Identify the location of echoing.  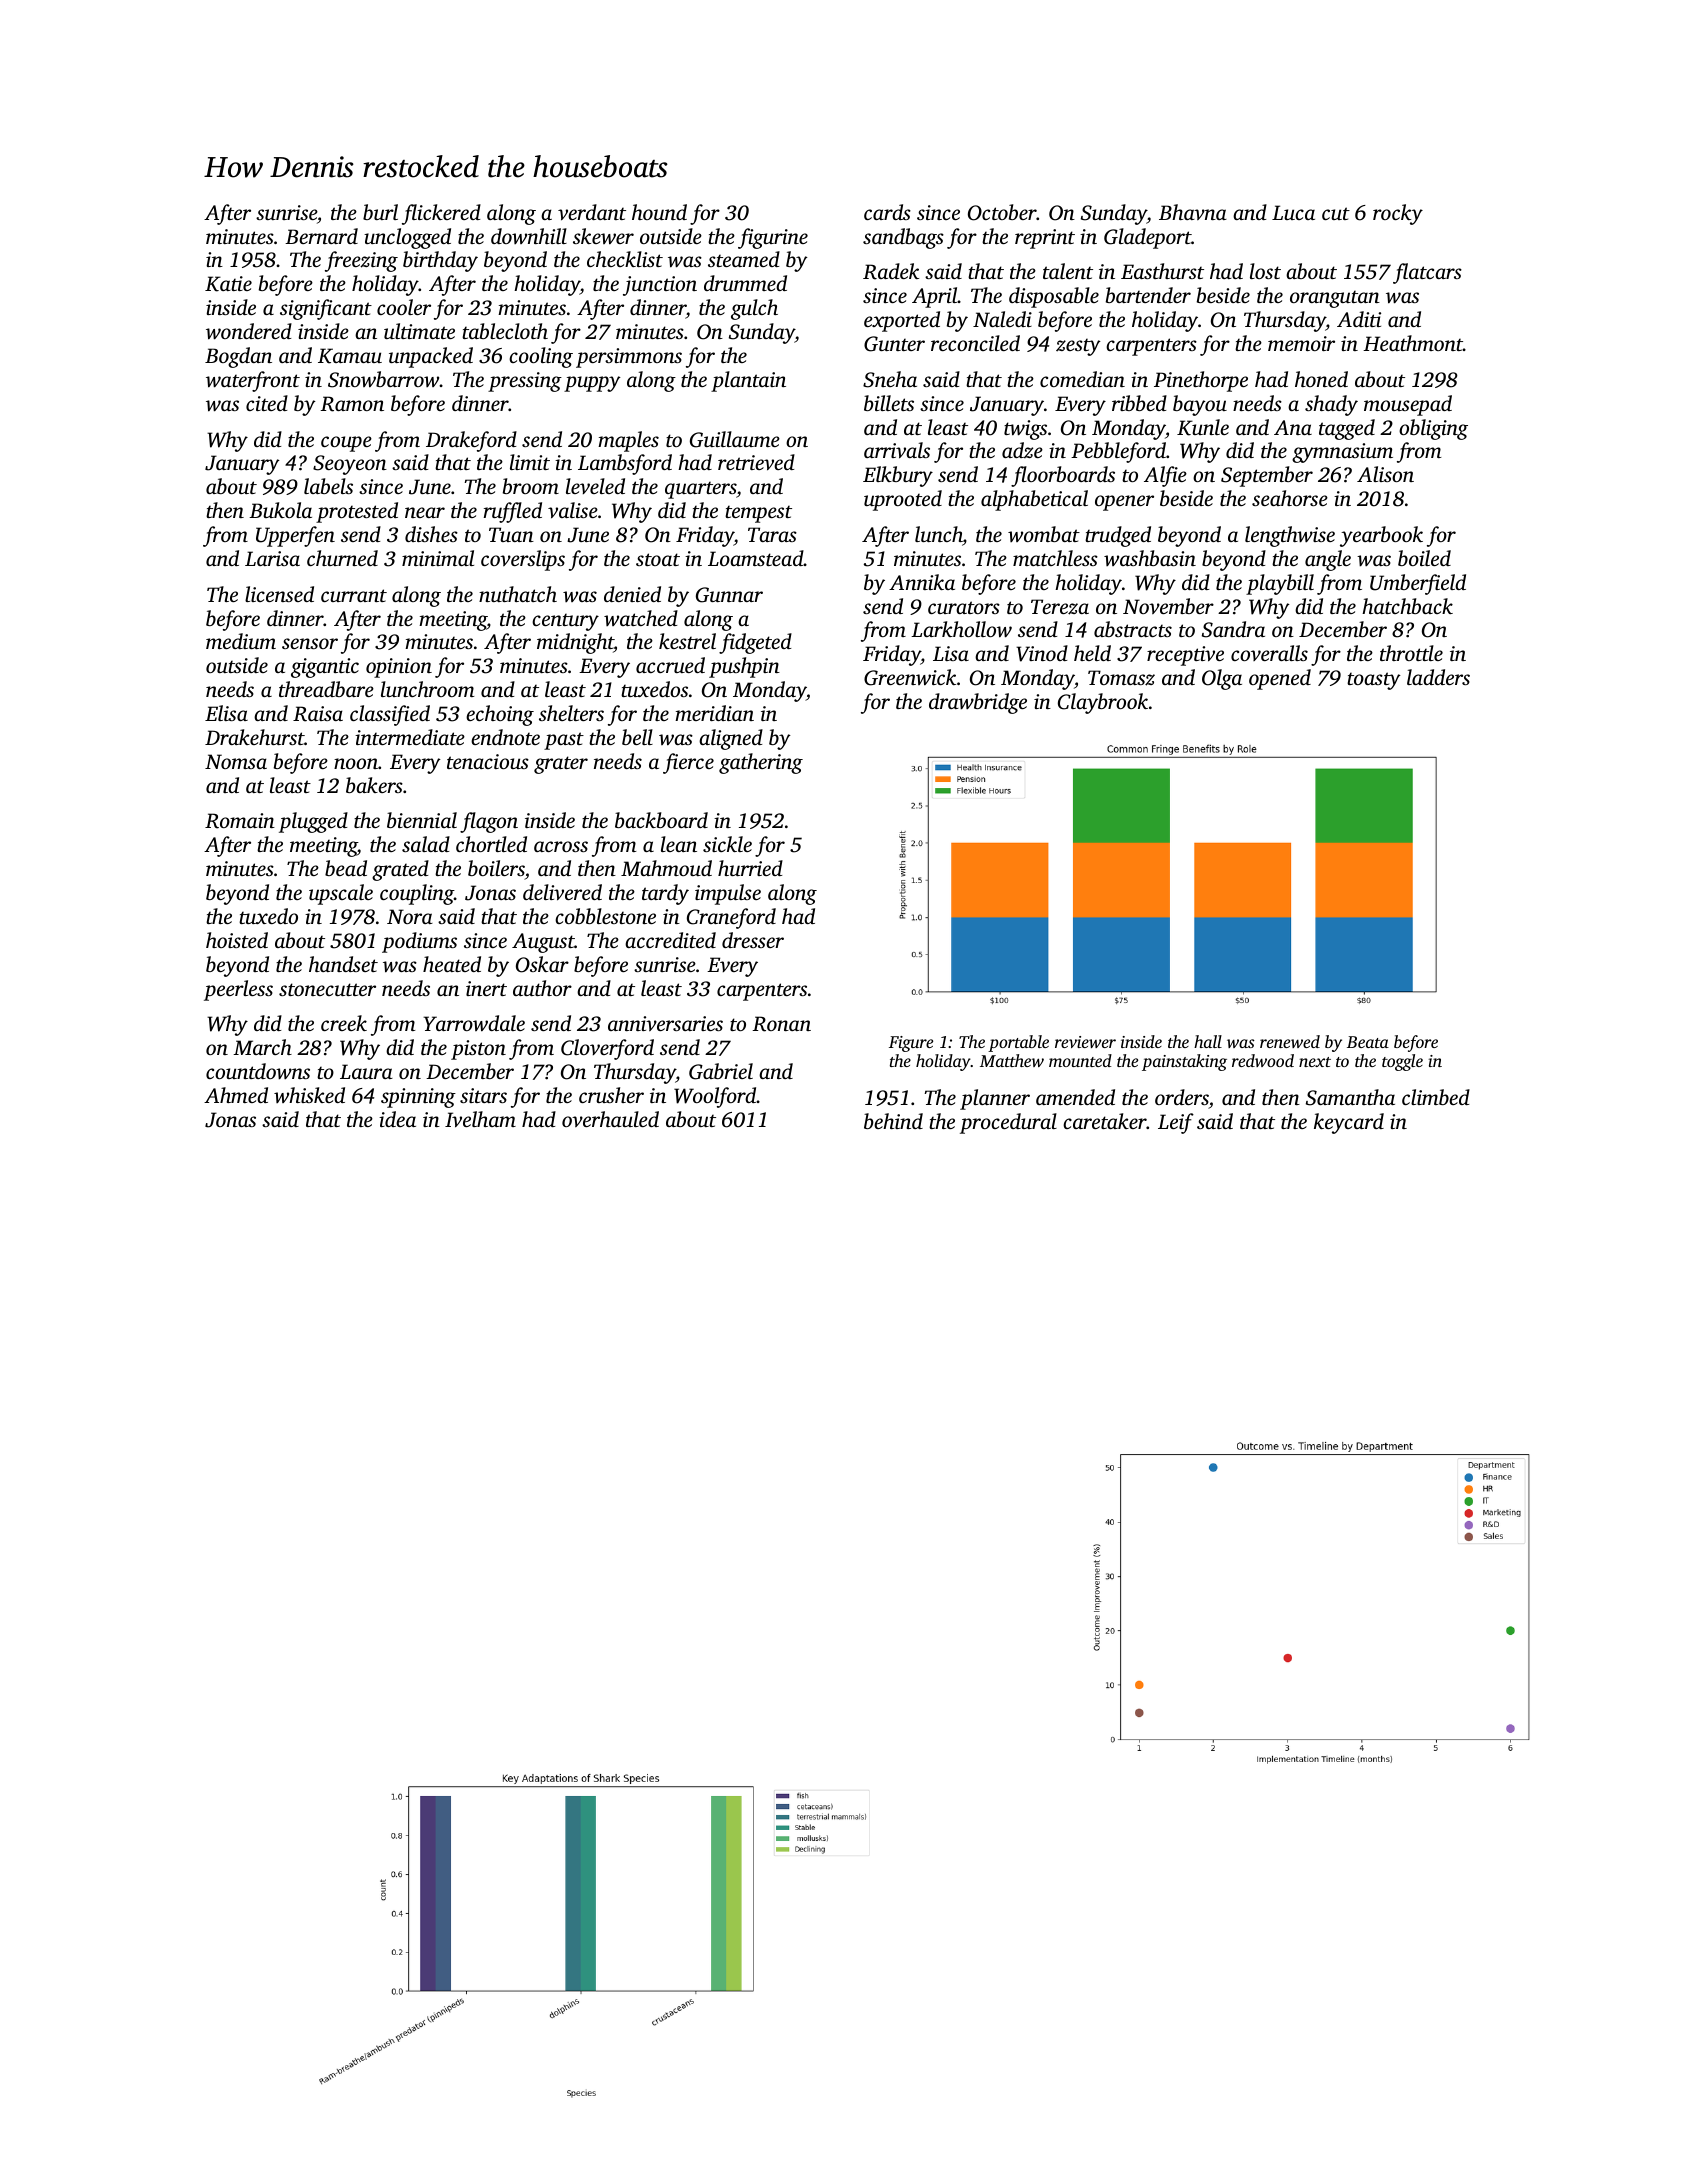
(500, 715).
